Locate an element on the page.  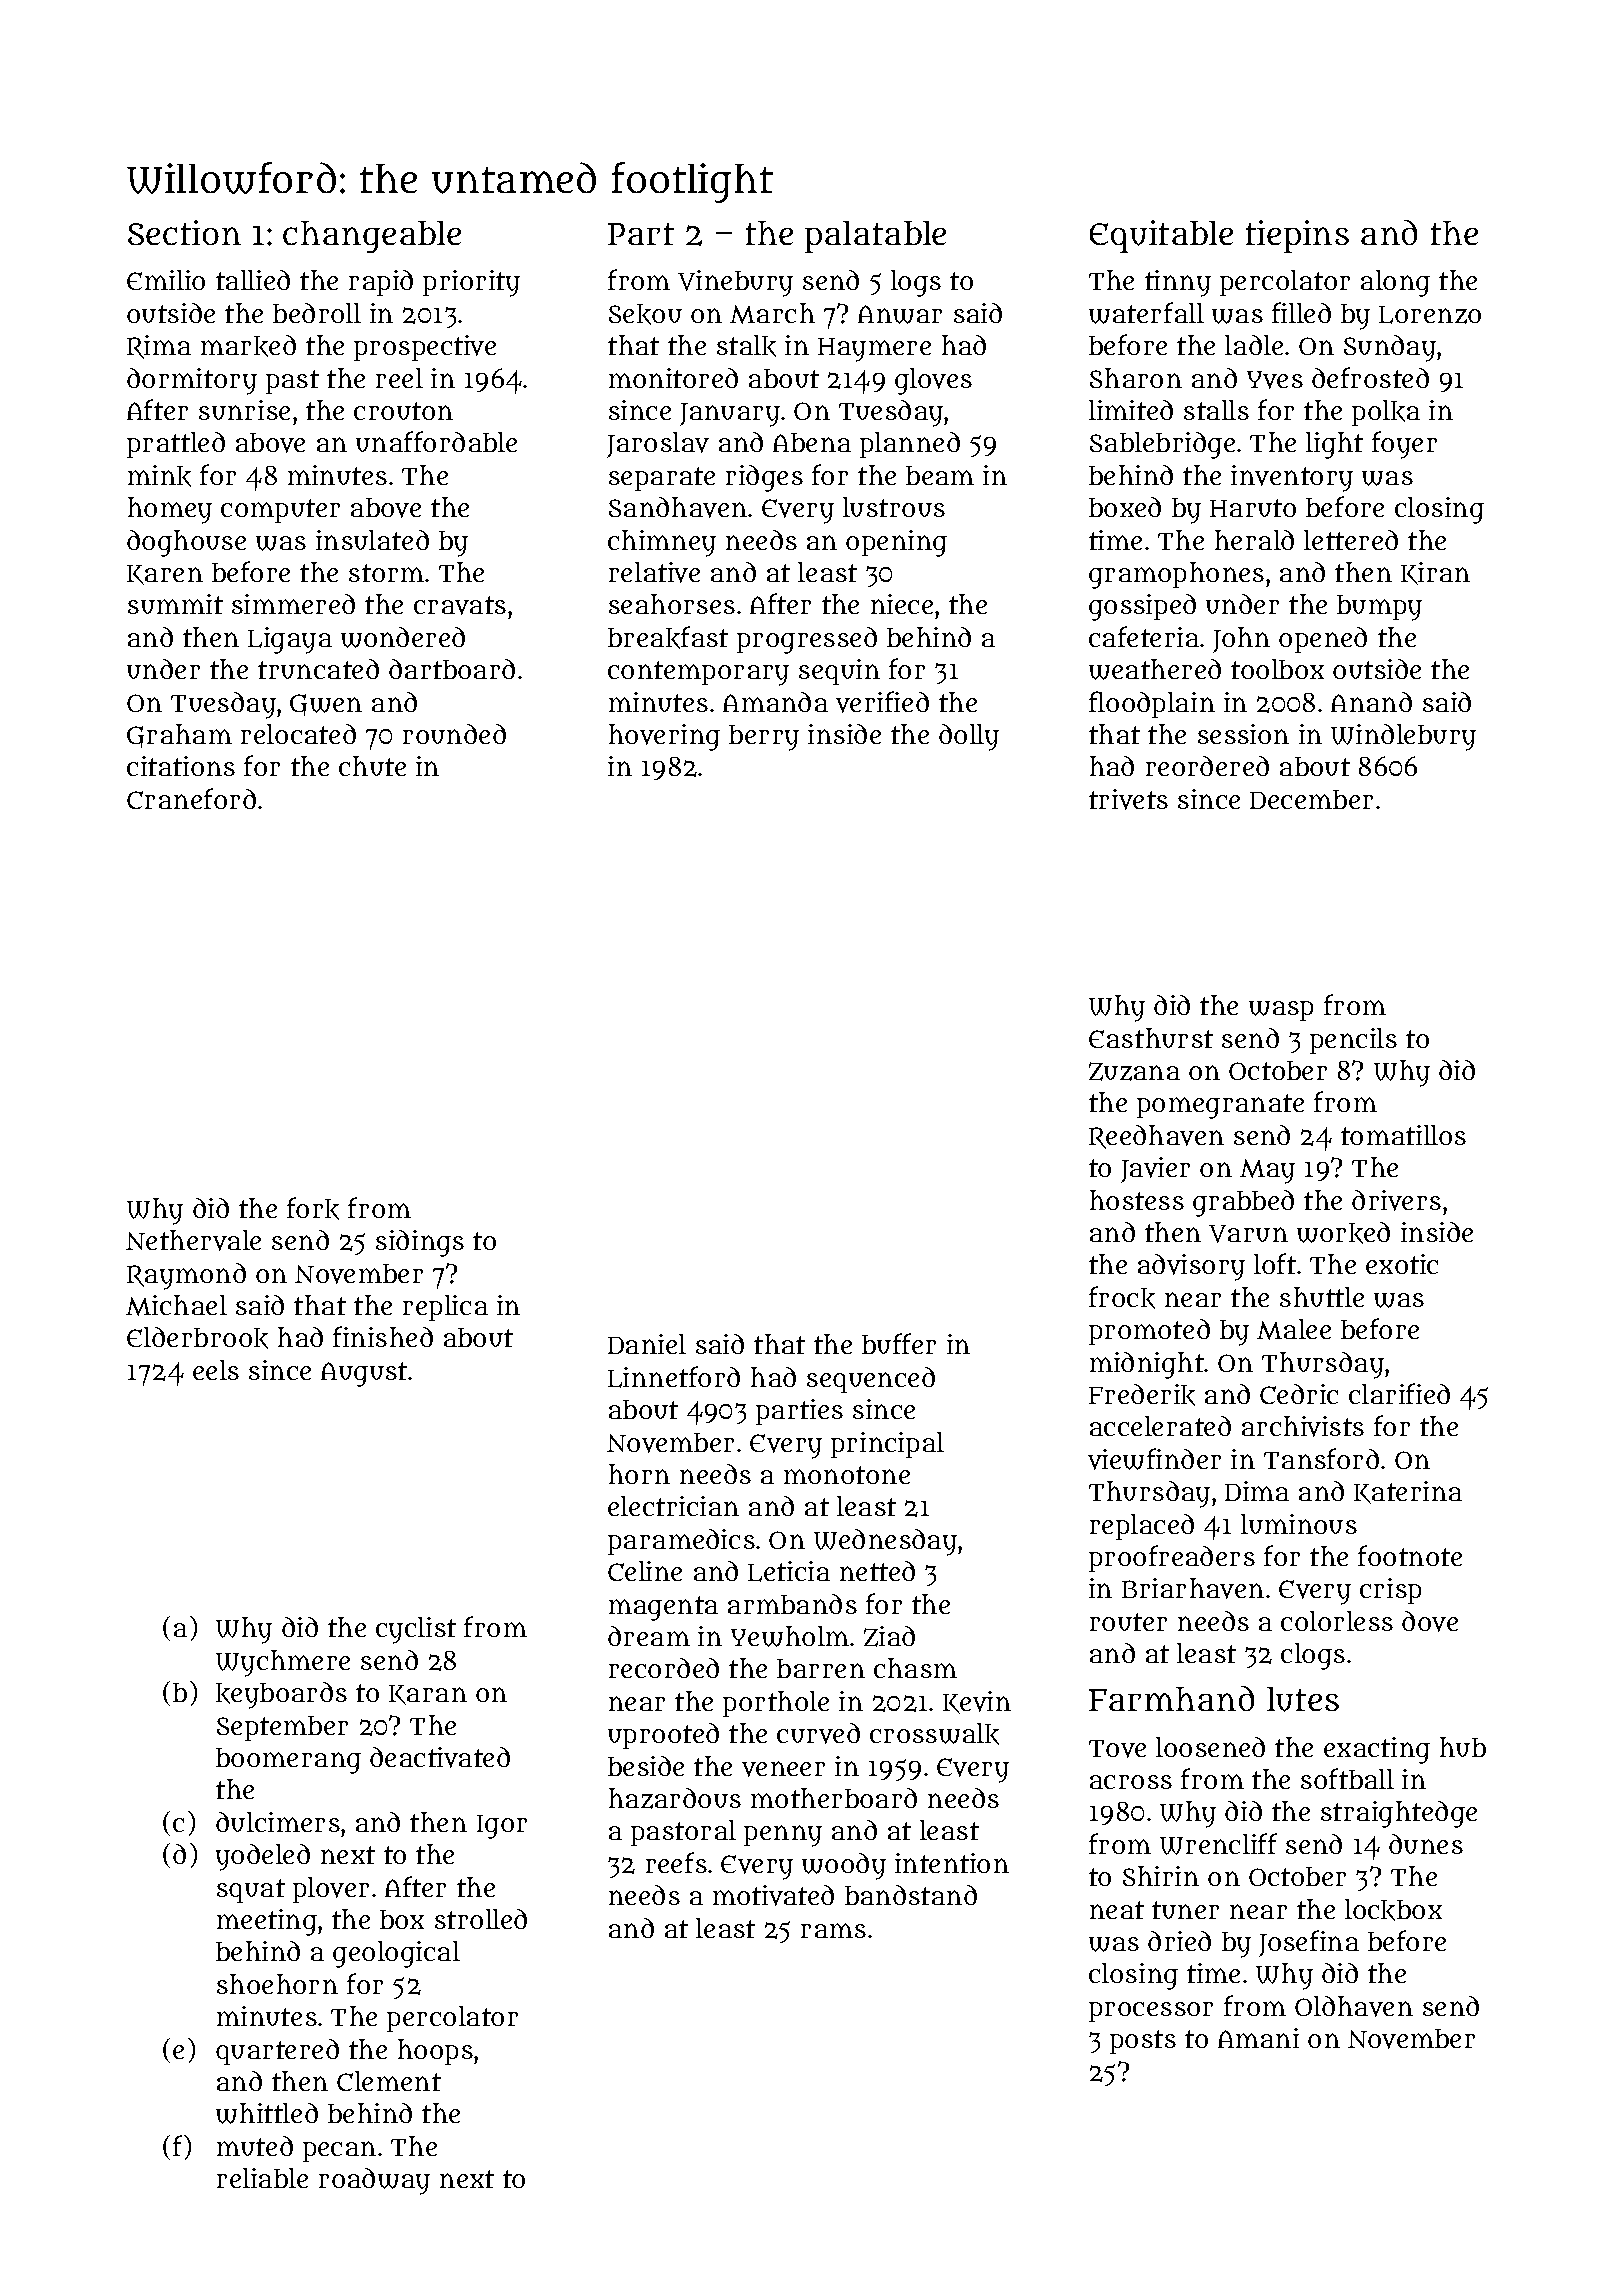
Frederik is located at coordinates (1142, 1395).
